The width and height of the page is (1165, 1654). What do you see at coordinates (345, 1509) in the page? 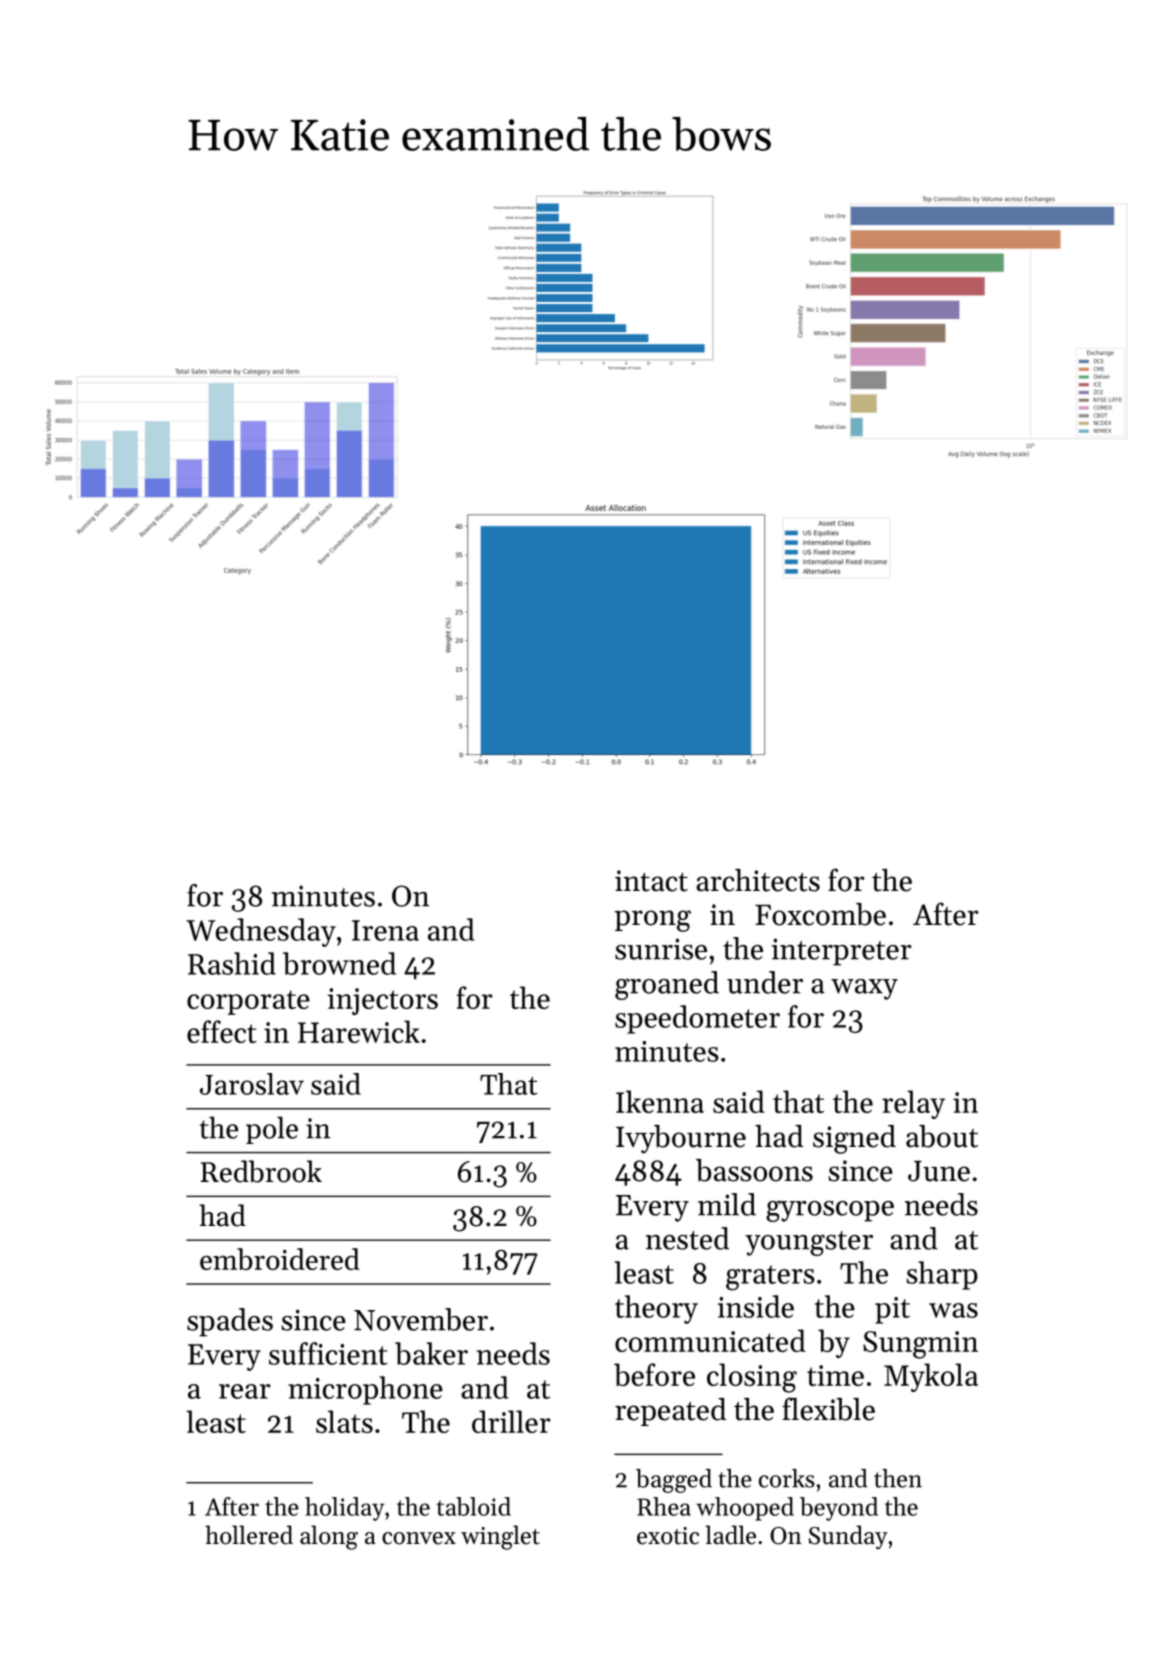
I see `holiday` at bounding box center [345, 1509].
